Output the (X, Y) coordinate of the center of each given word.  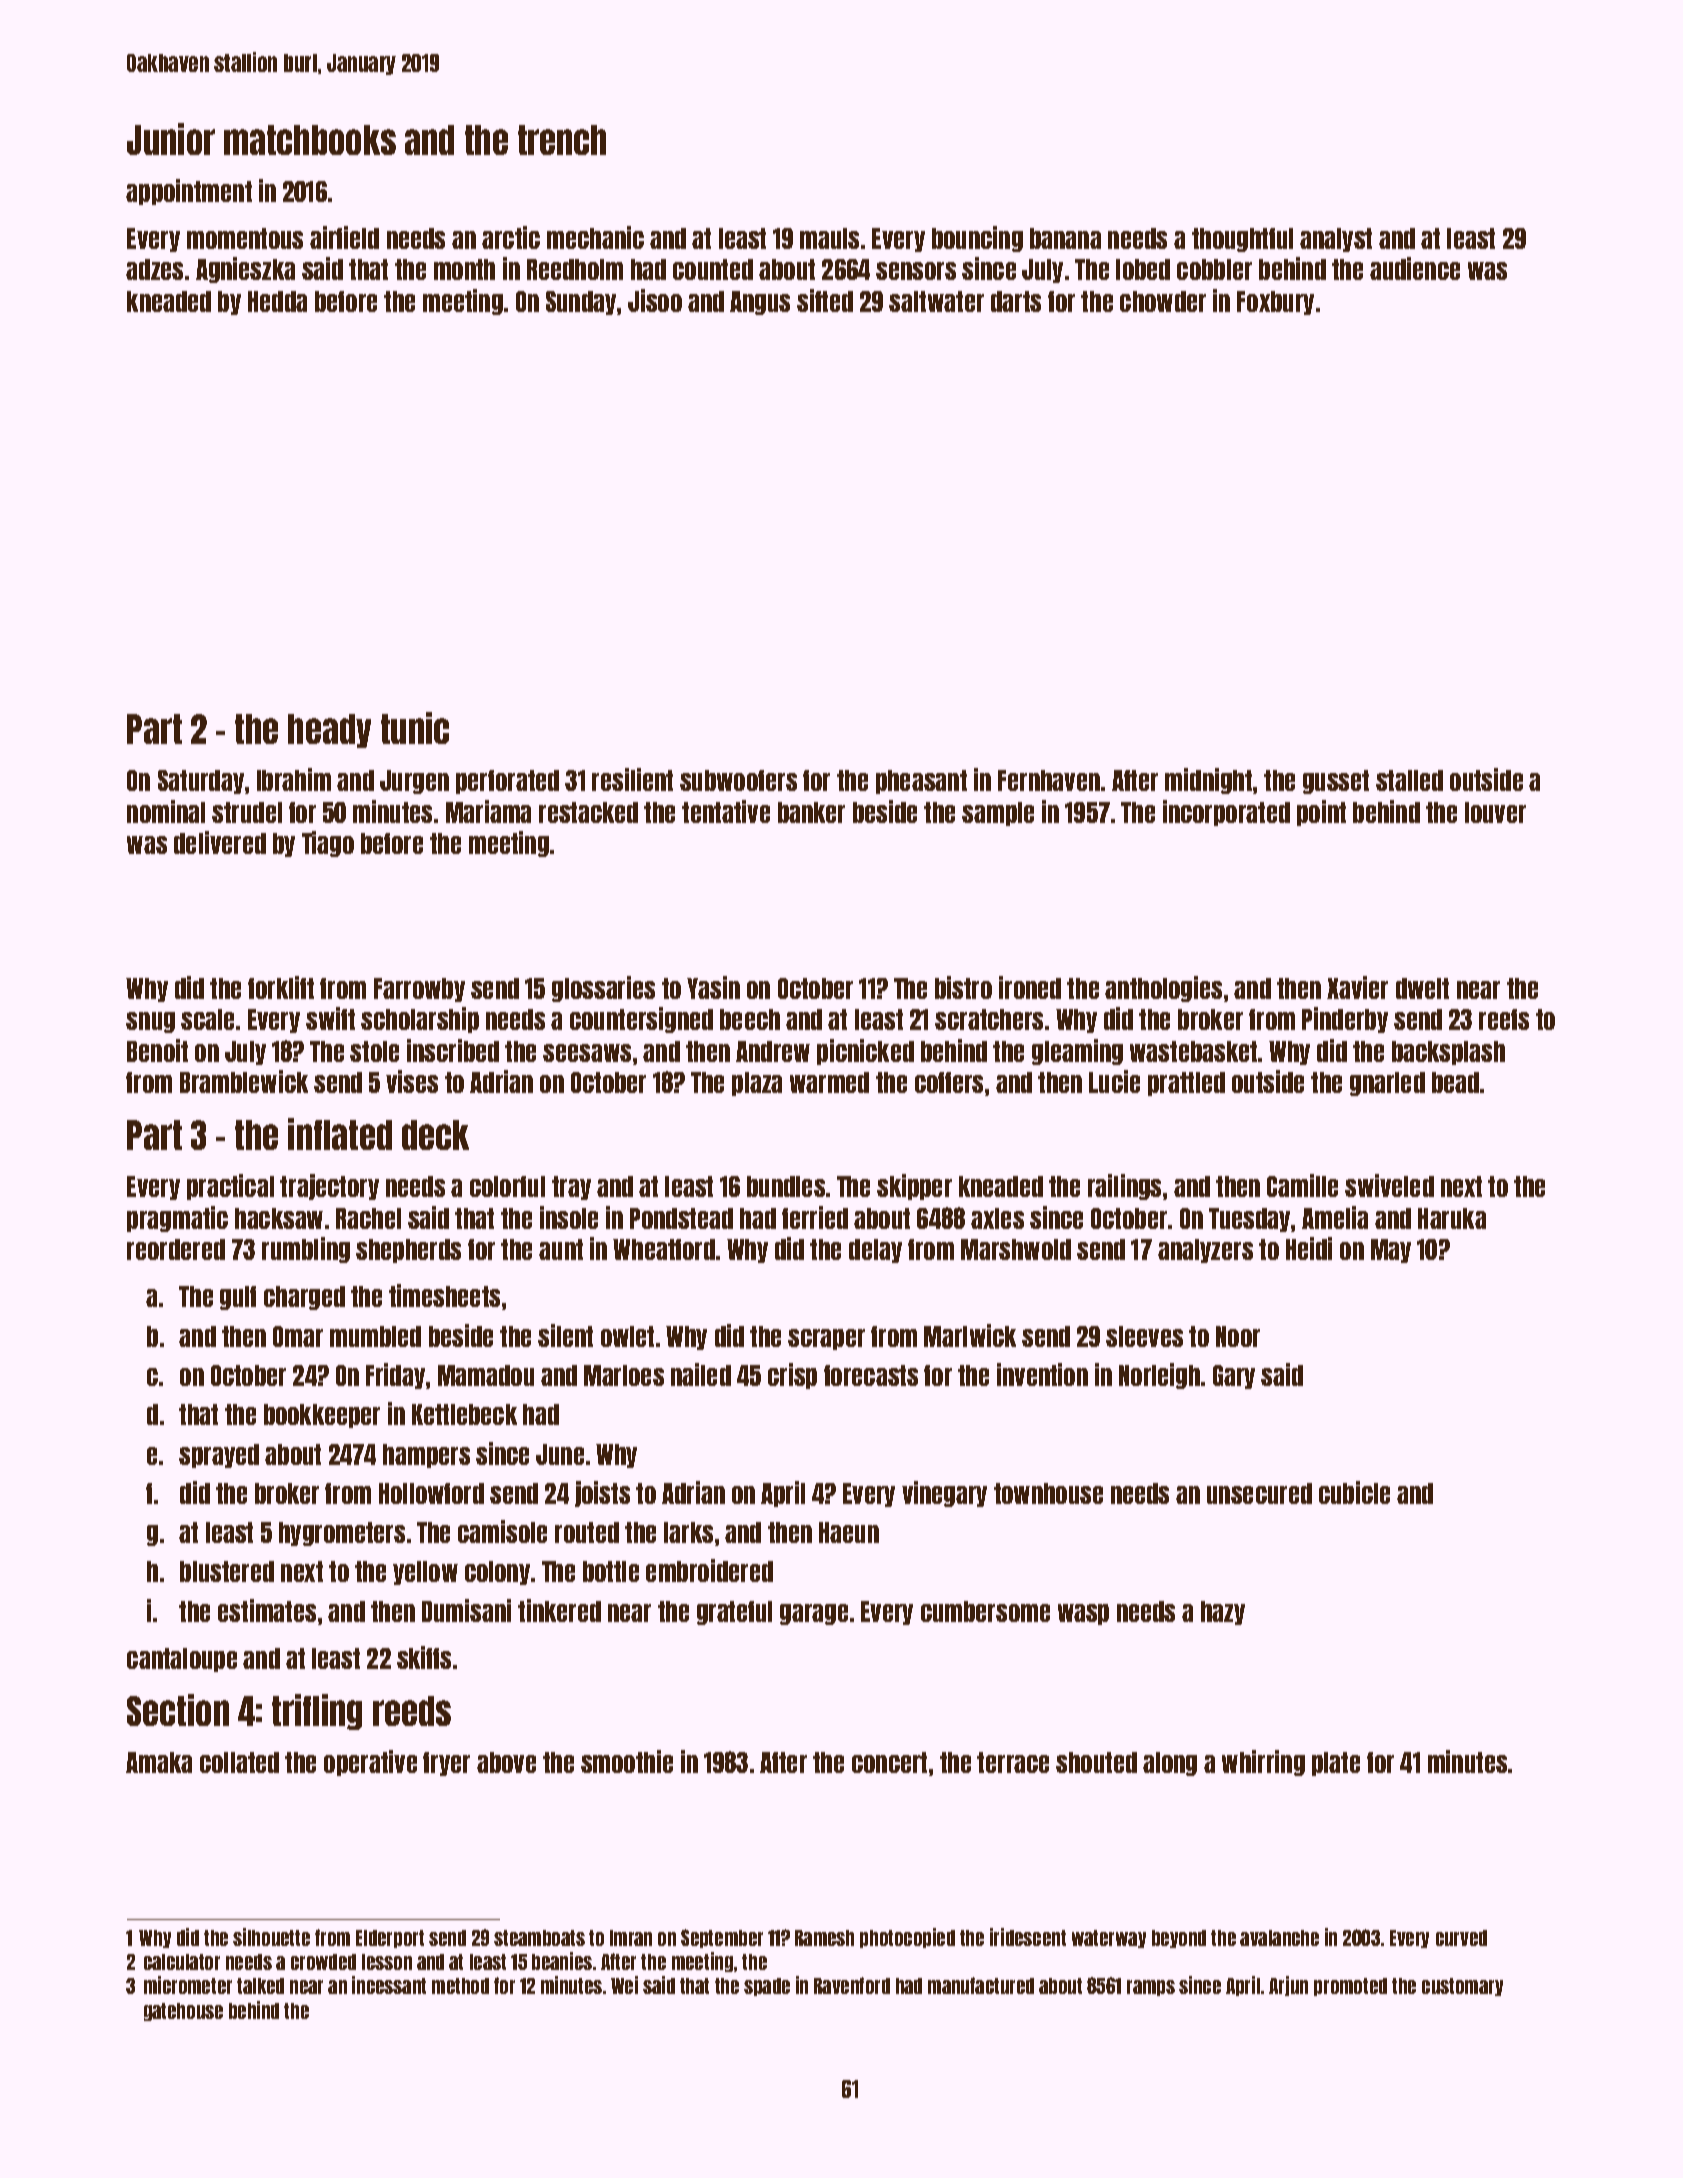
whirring (1263, 1763)
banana (1065, 238)
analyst (1336, 240)
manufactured (981, 1985)
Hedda (277, 301)
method (460, 1986)
